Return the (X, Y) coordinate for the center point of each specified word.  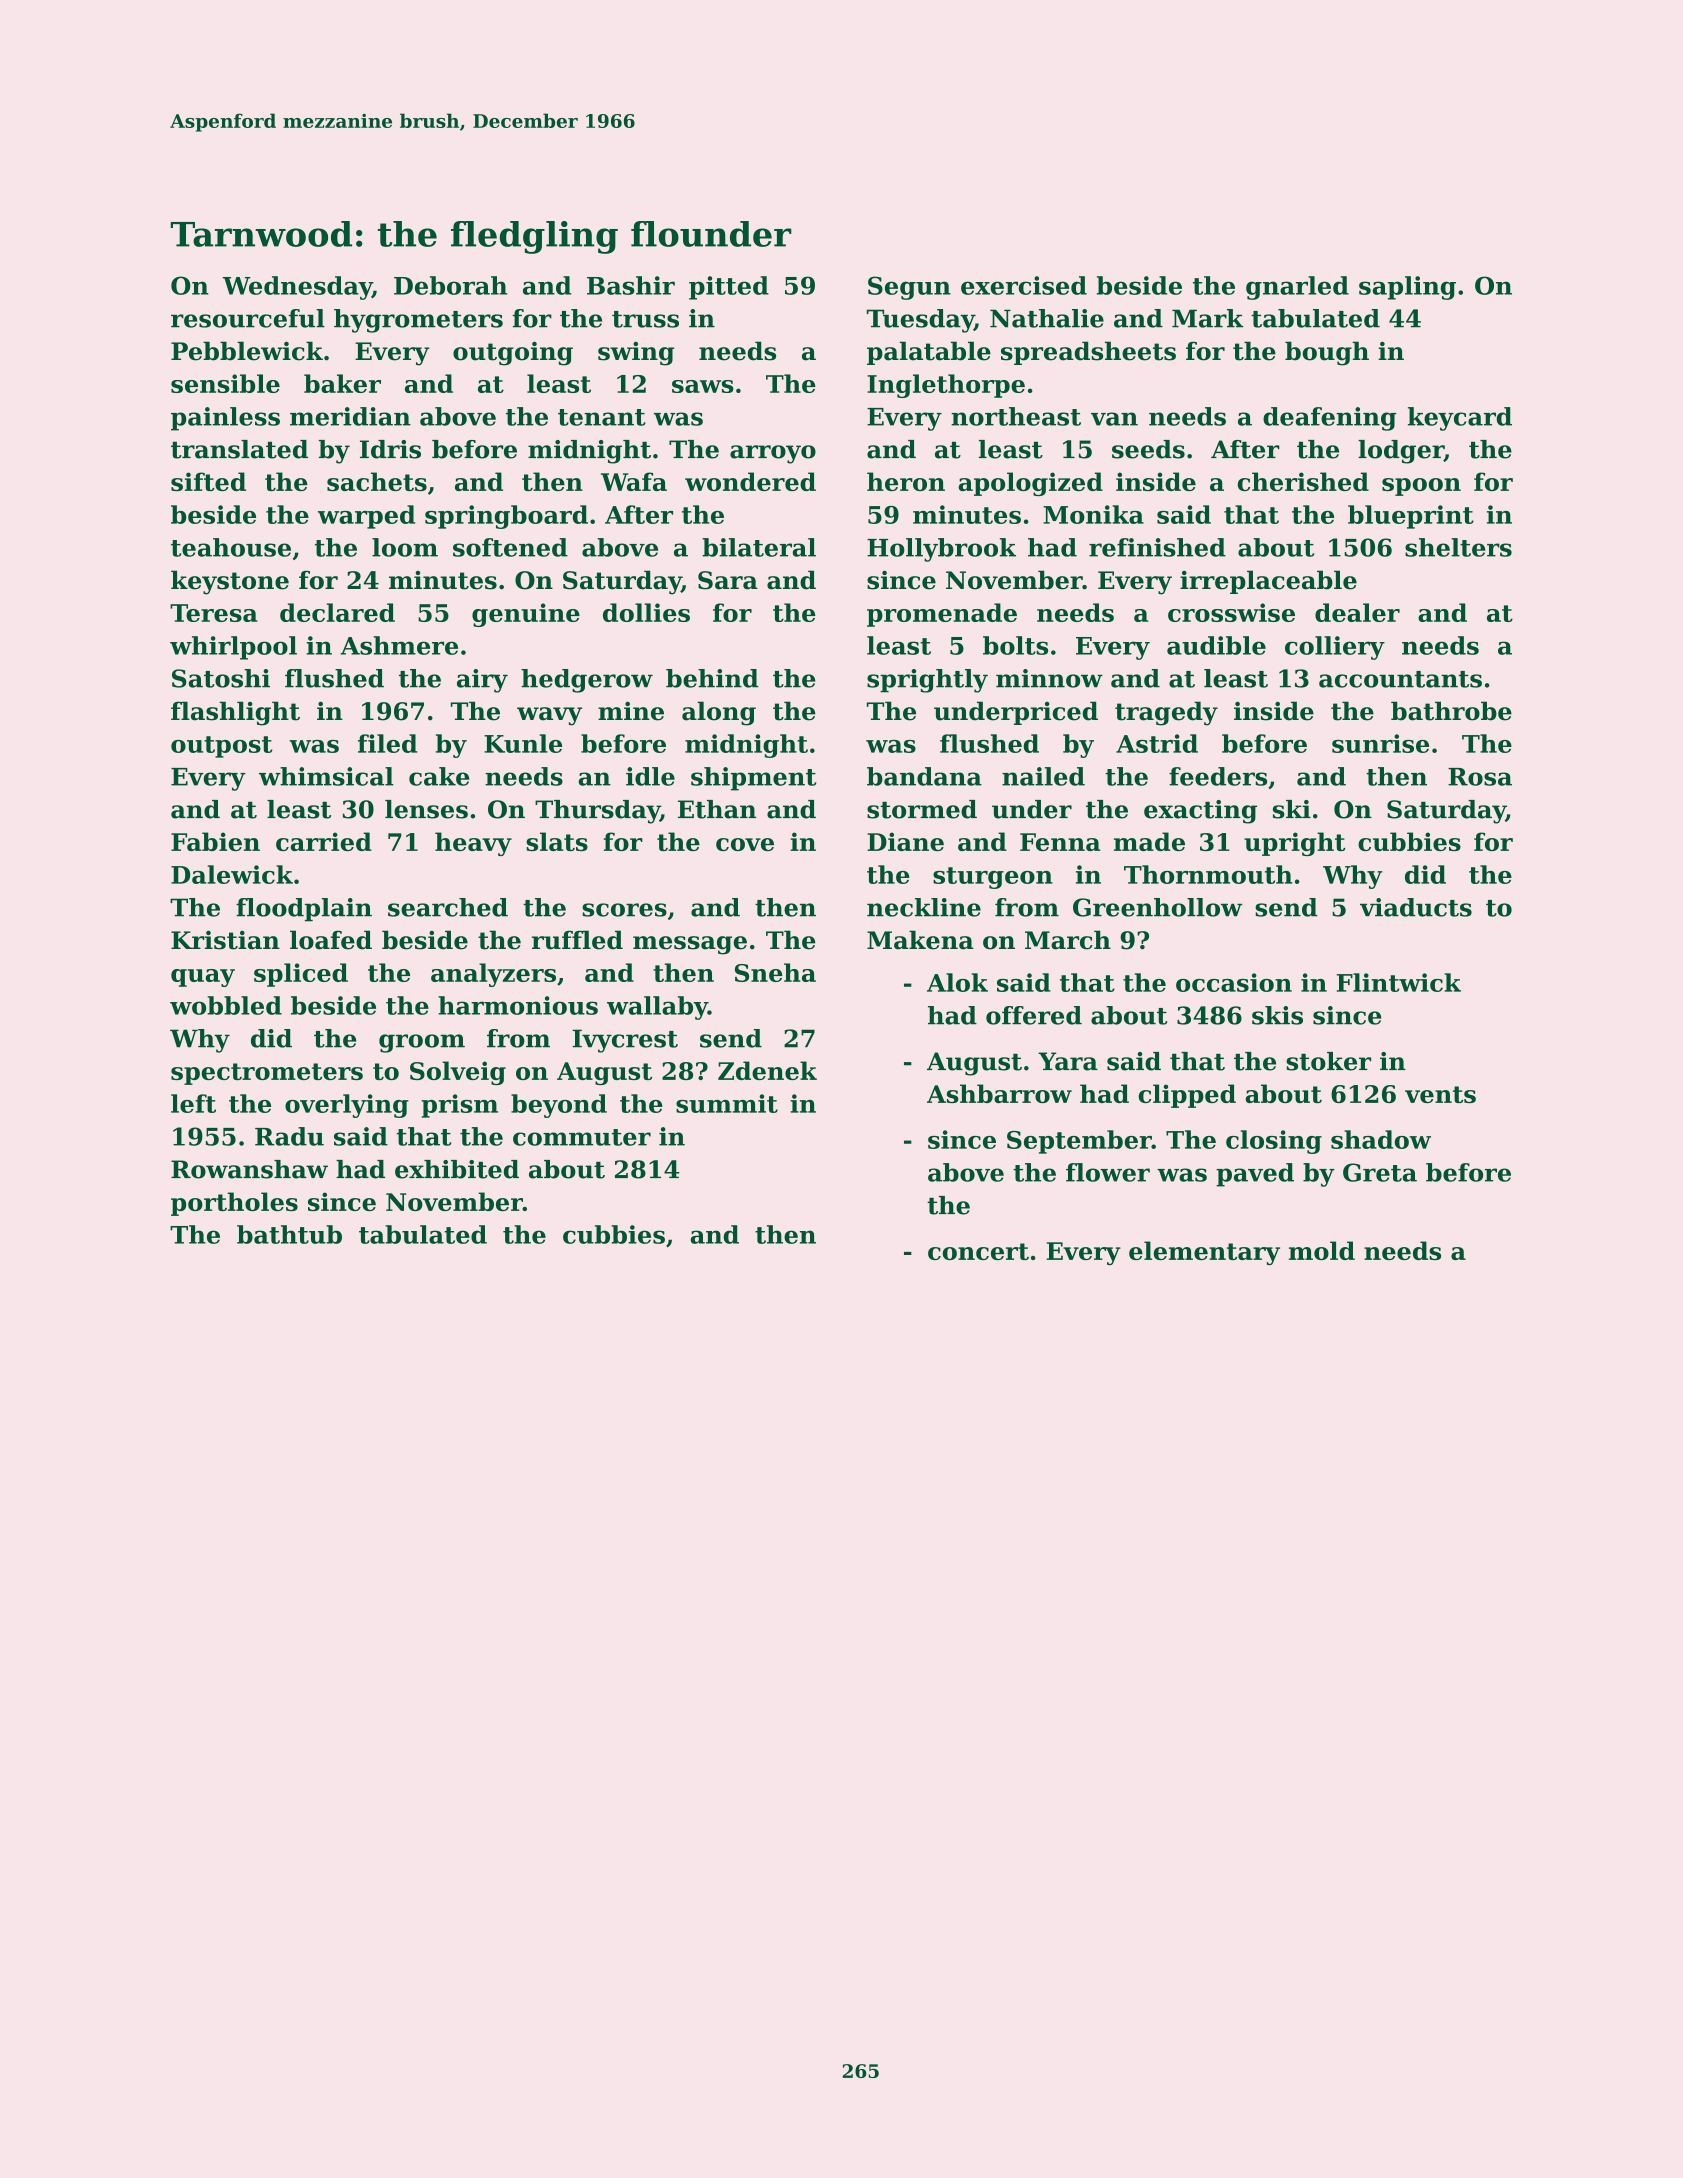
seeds (1148, 449)
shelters (1458, 547)
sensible (225, 383)
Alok (957, 982)
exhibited (457, 1169)
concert (978, 1251)
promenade (942, 615)
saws (703, 386)
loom (405, 547)
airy (482, 681)
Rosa (1480, 777)
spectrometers (267, 1074)
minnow (1049, 678)
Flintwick (1399, 982)
